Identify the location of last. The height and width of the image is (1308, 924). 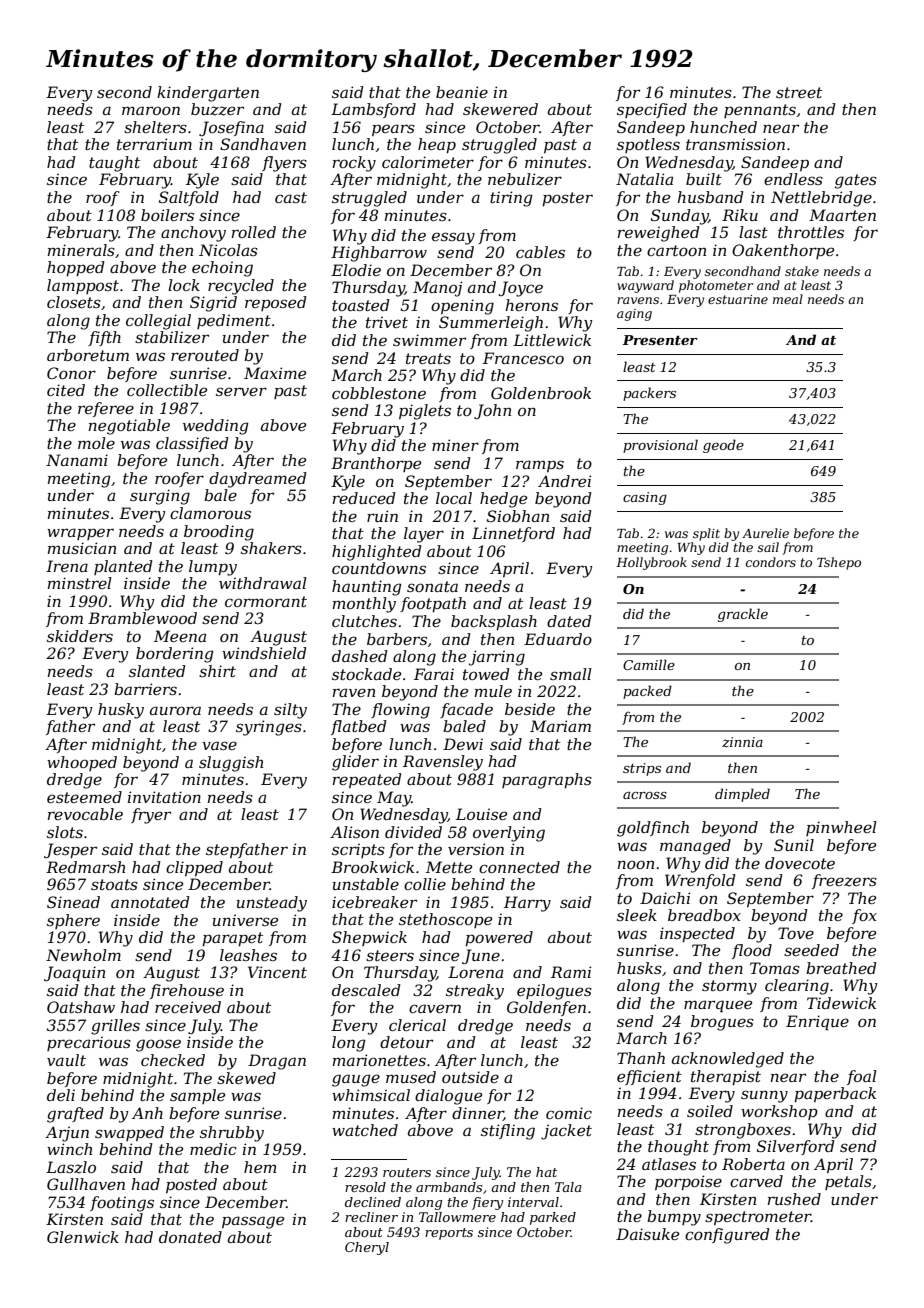
(753, 232).
